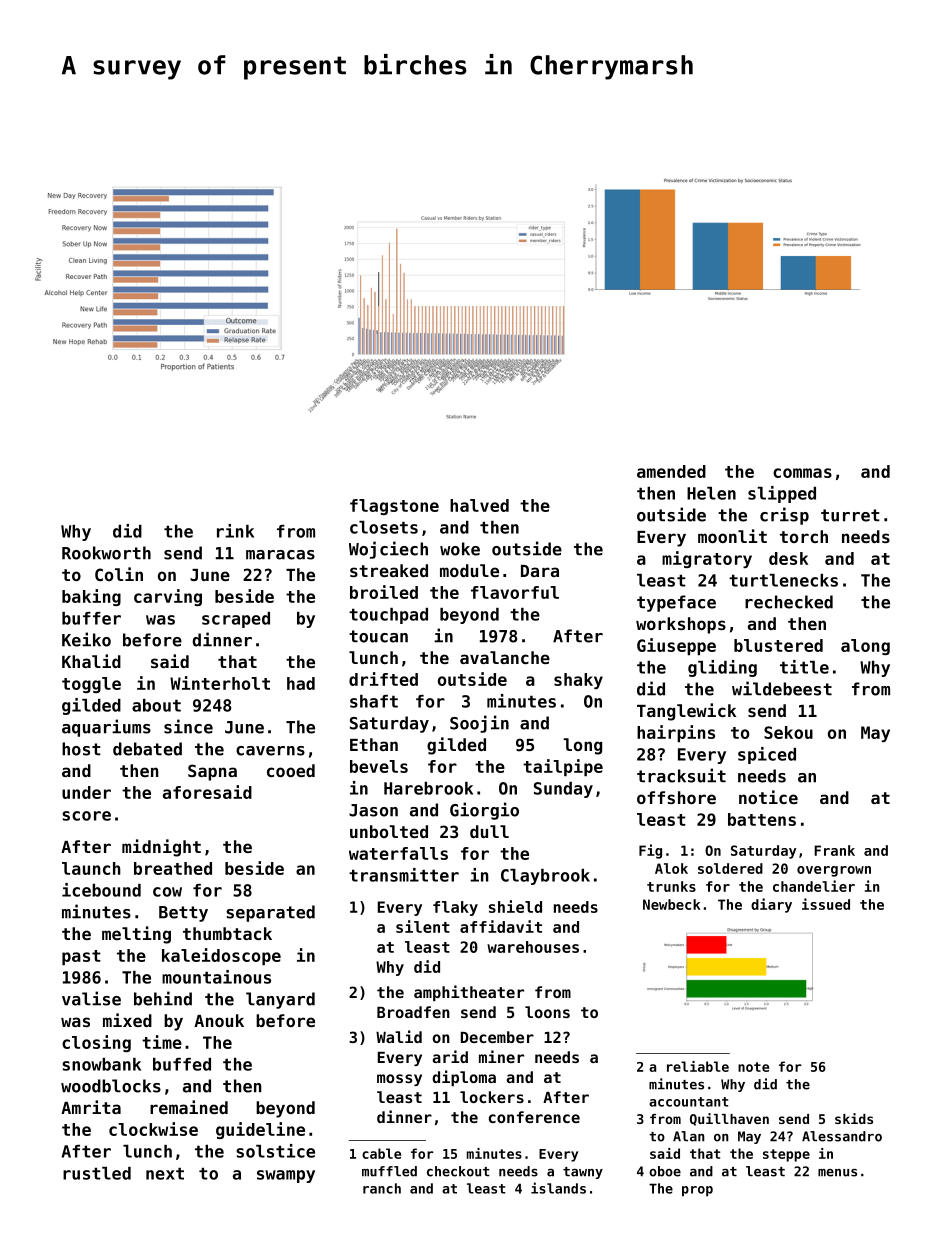 This screenshot has width=952, height=1233. Describe the element at coordinates (782, 688) in the screenshot. I see `wildebeest` at that location.
